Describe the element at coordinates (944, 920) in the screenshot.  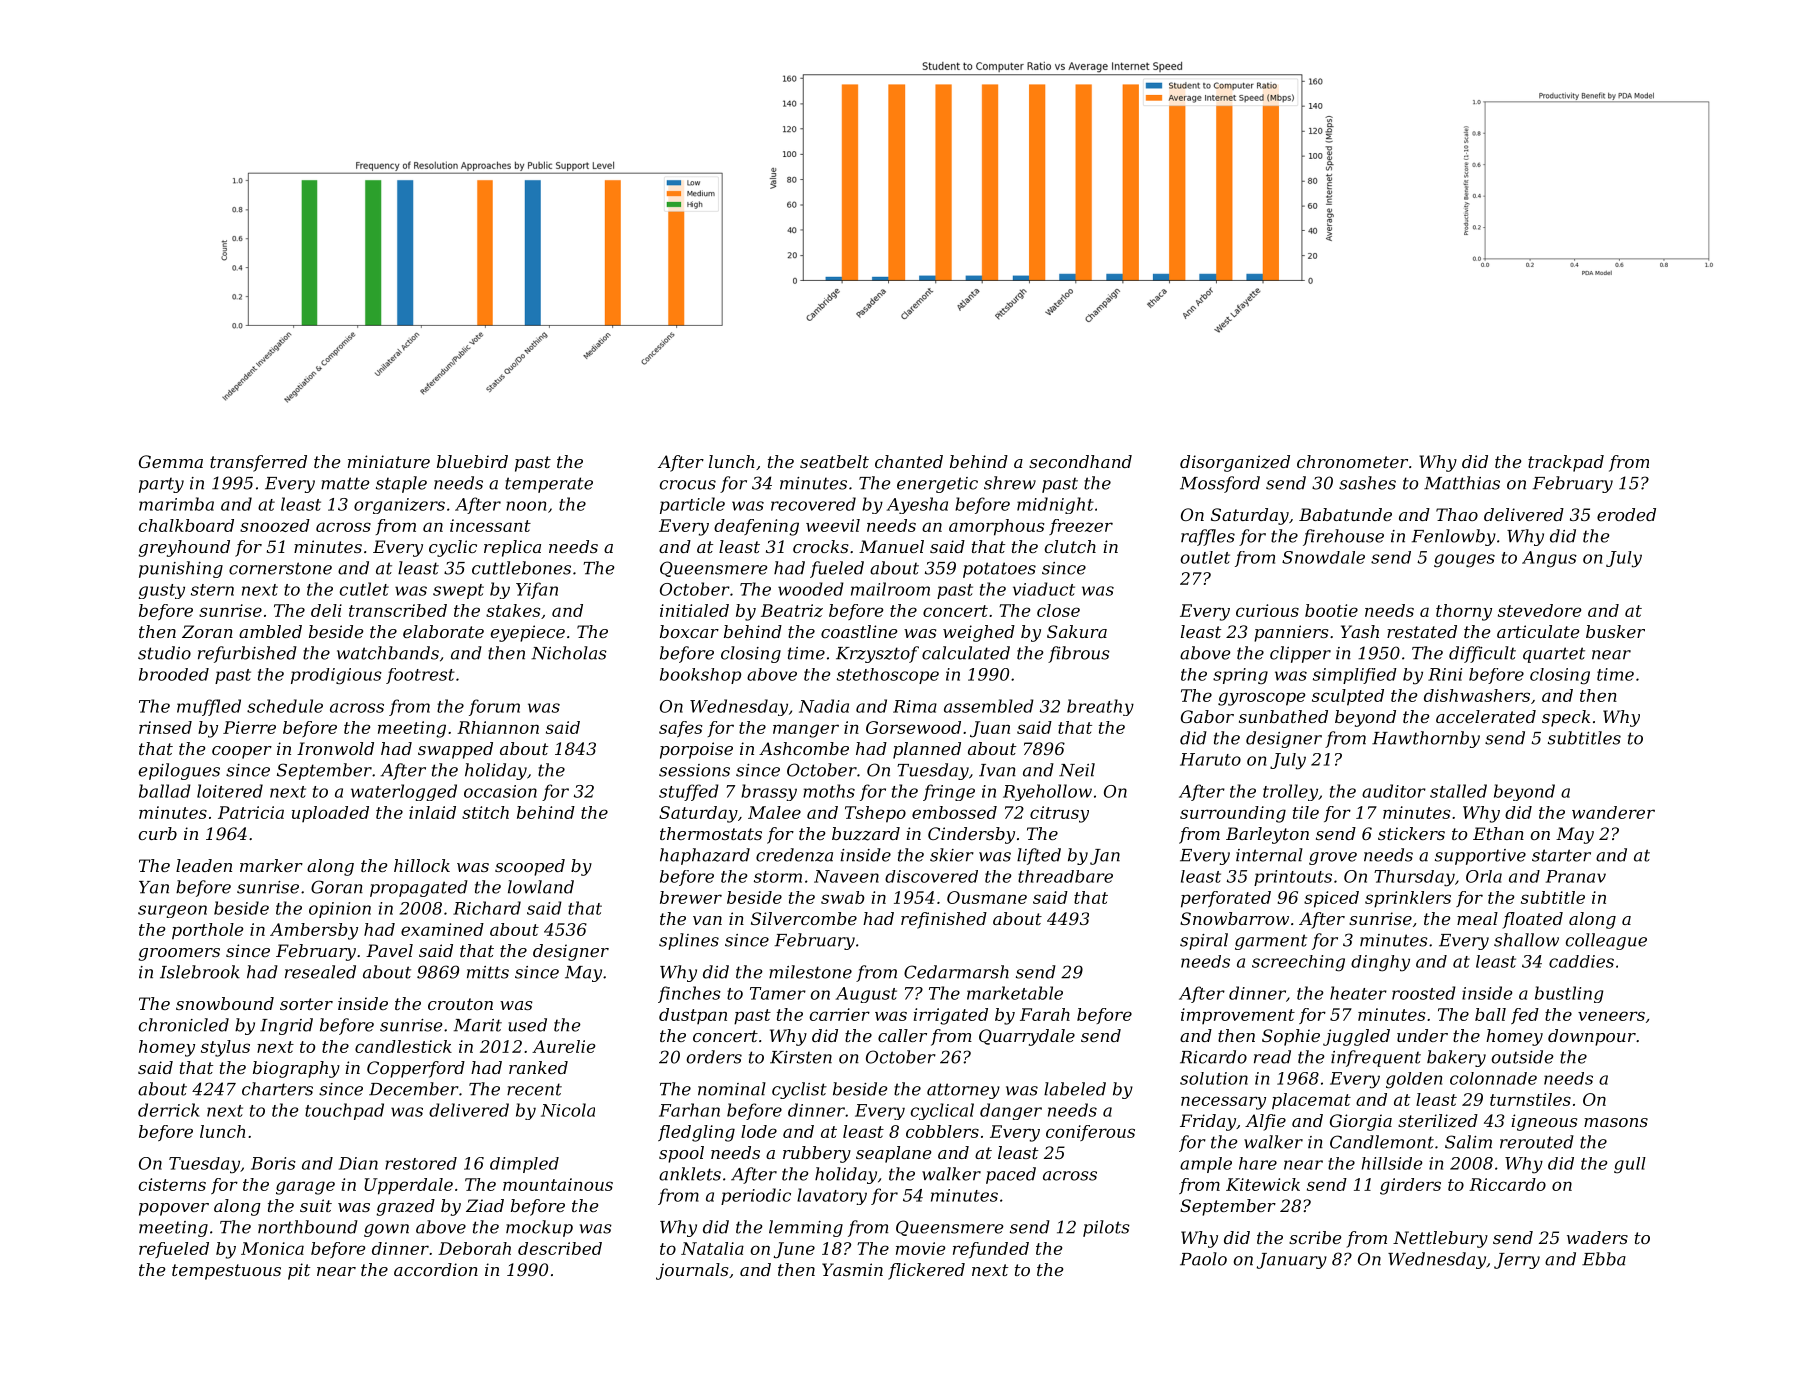
I see `refinished` at that location.
